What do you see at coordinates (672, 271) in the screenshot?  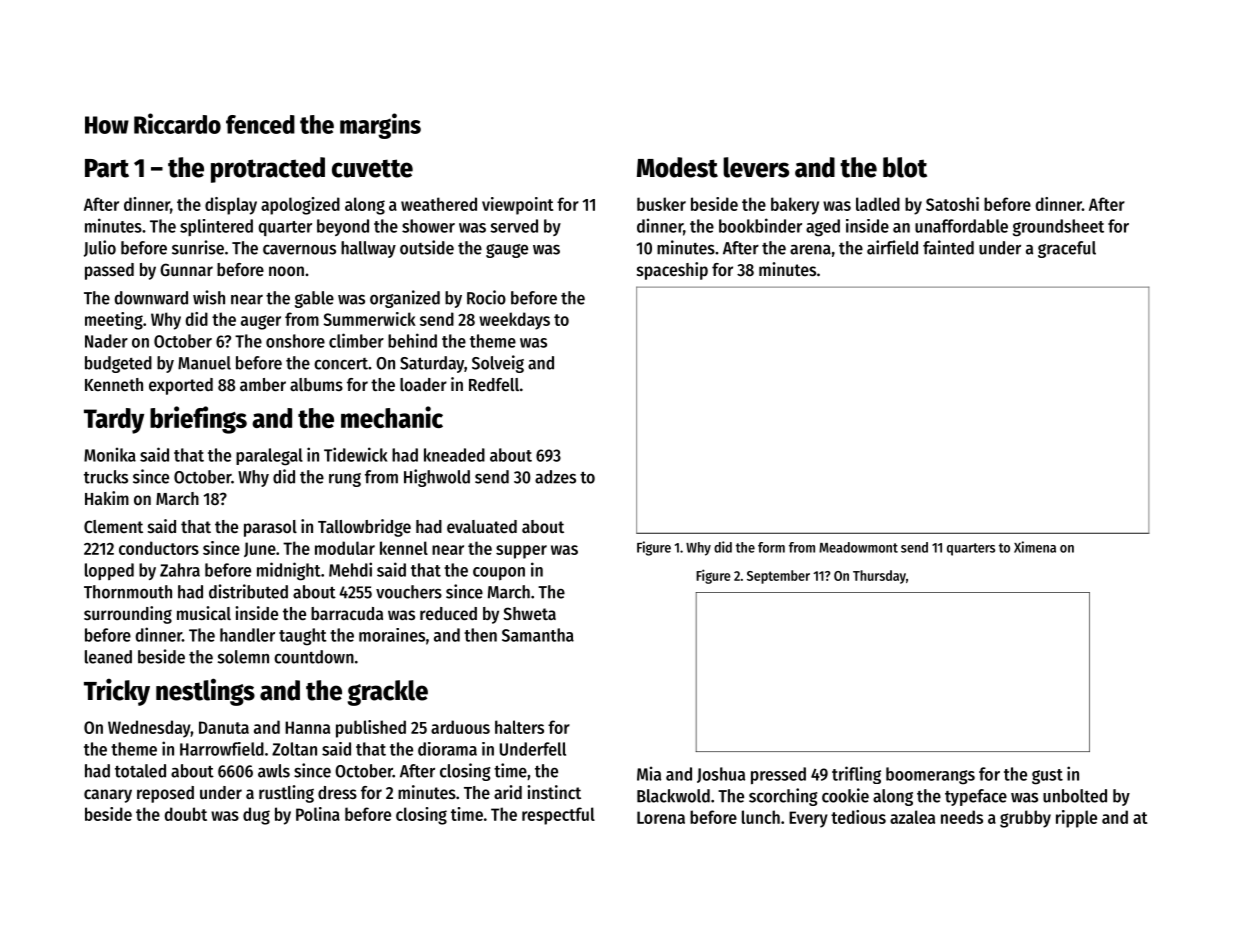 I see `spaceship` at bounding box center [672, 271].
